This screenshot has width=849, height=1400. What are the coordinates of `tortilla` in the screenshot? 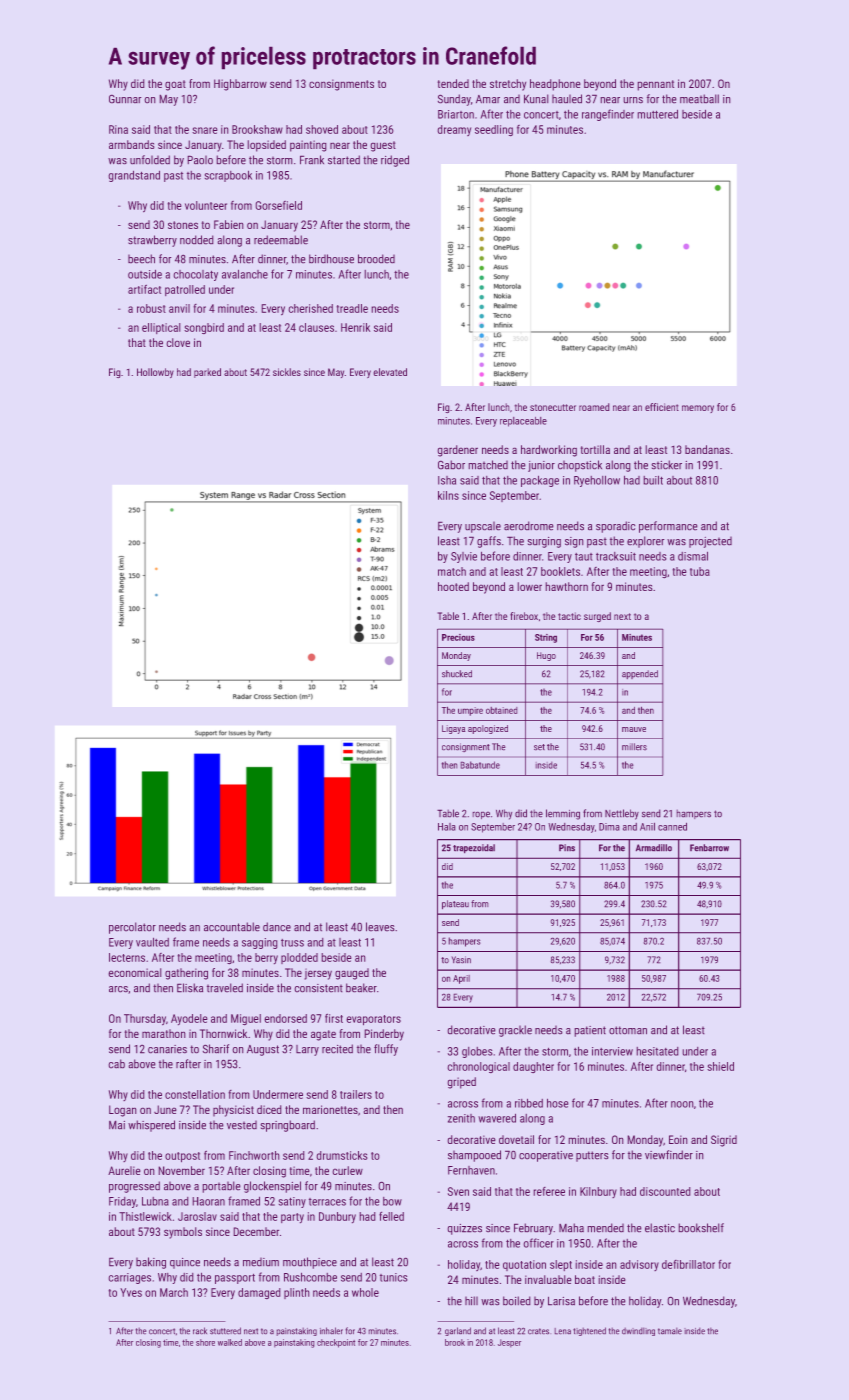 It's located at (595, 449).
